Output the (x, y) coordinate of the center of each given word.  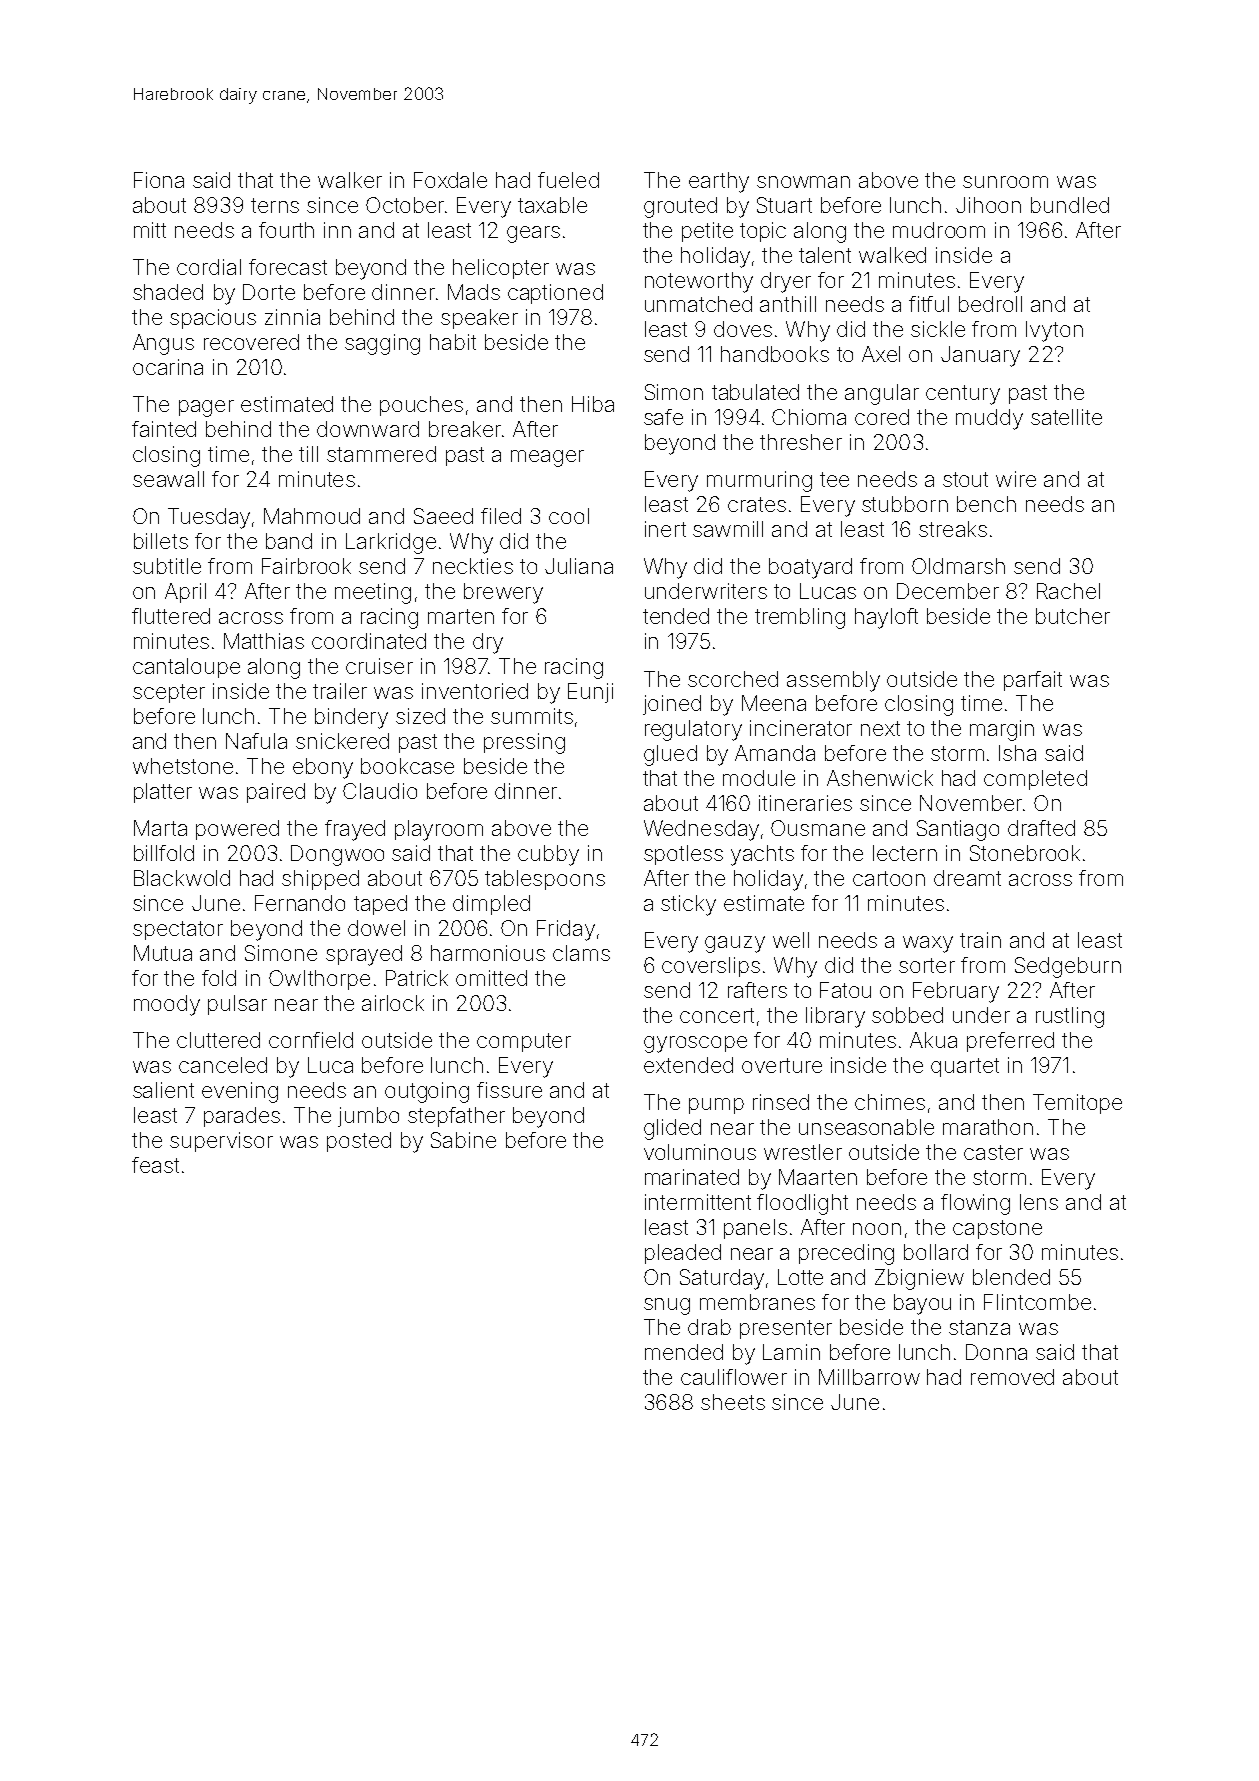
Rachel (1068, 591)
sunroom (1005, 182)
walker (350, 180)
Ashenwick (880, 778)
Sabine (463, 1140)
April (185, 593)
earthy (719, 182)
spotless (683, 855)
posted (359, 1142)
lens (1039, 1202)
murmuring (759, 481)
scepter (169, 693)
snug (667, 1306)
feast (155, 1165)
